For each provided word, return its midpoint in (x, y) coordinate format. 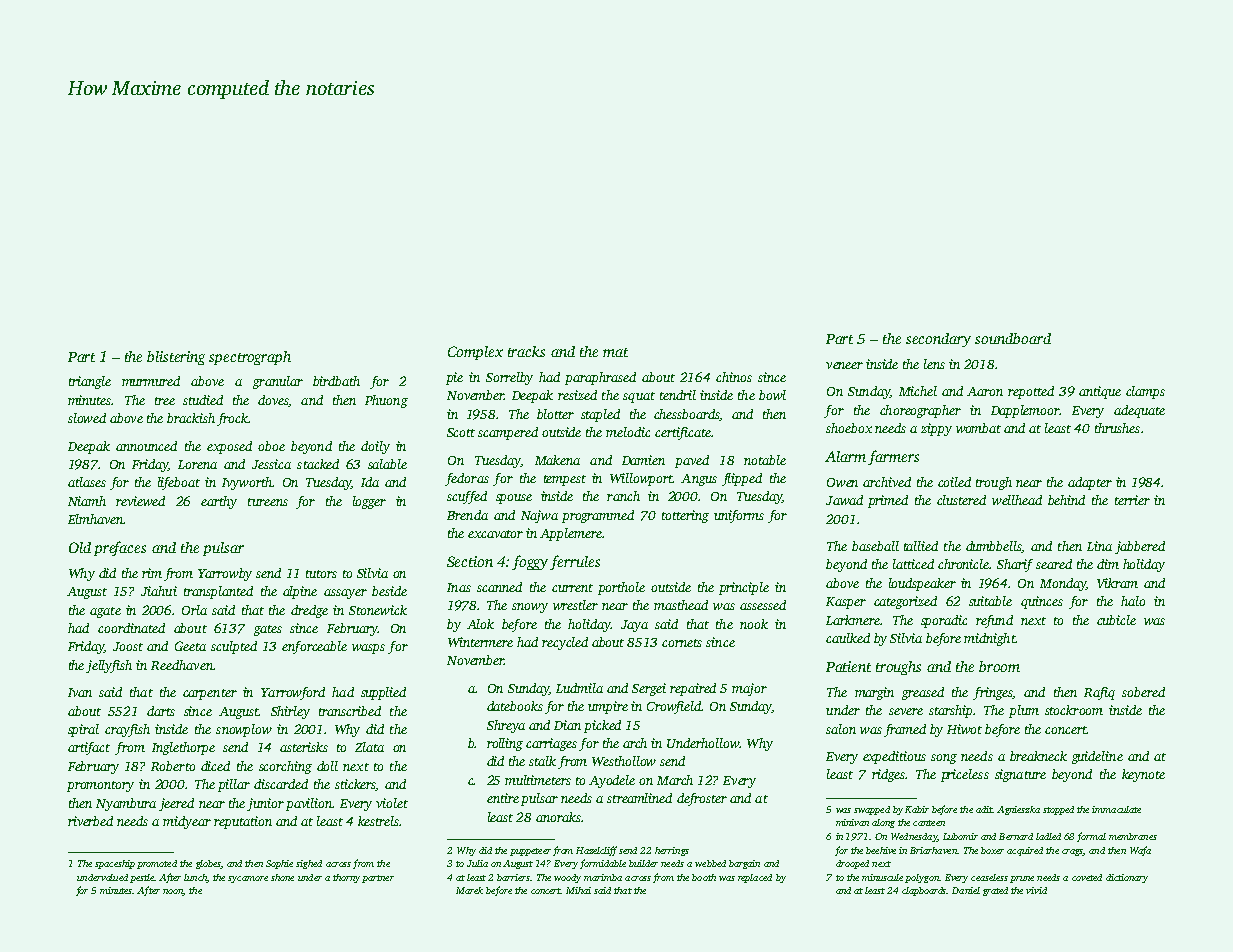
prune (1022, 879)
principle (744, 588)
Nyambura (126, 804)
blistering (176, 358)
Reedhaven (182, 665)
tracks (526, 351)
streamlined (639, 798)
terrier (1132, 500)
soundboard (1013, 338)
